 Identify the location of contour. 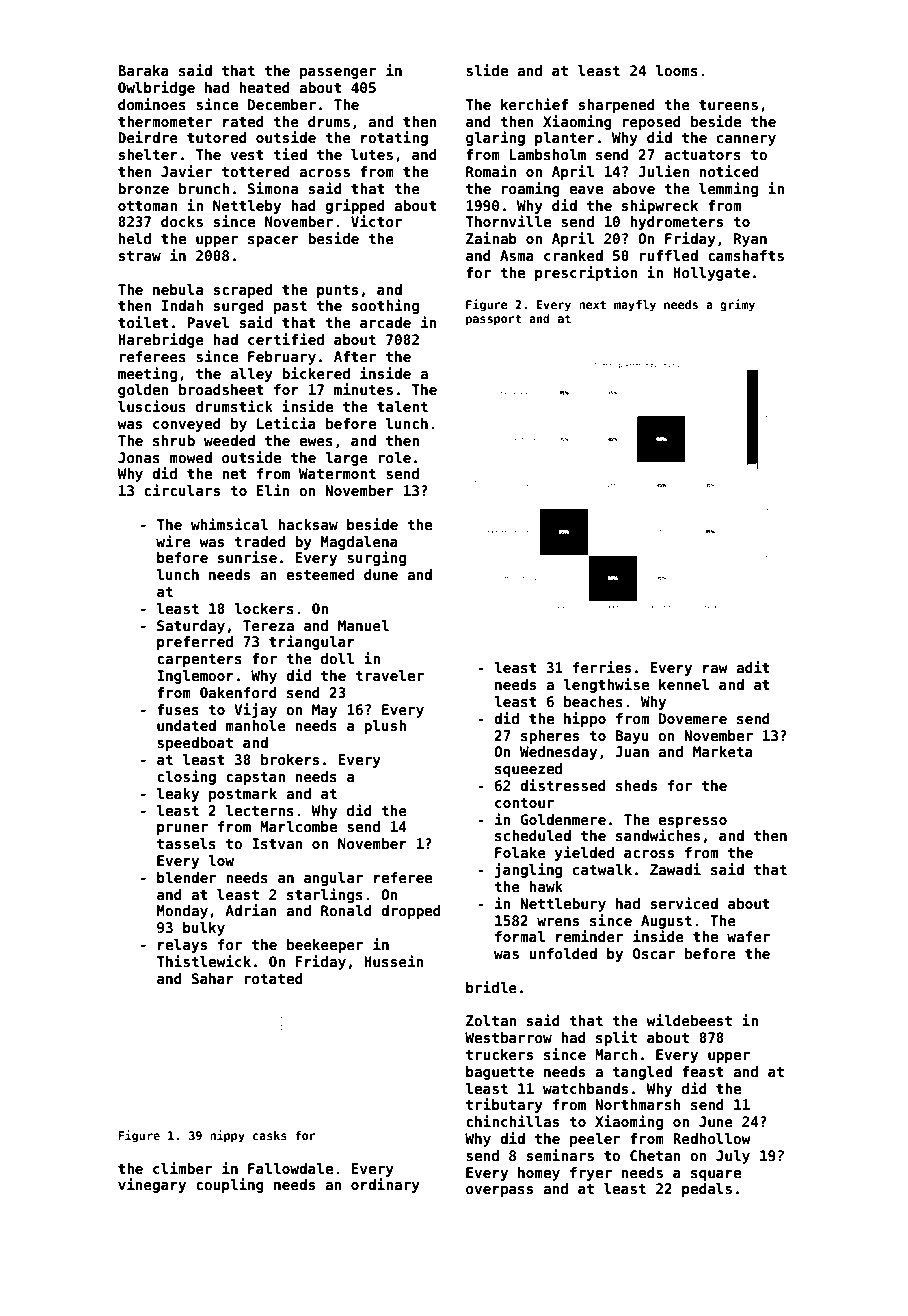
(524, 803).
